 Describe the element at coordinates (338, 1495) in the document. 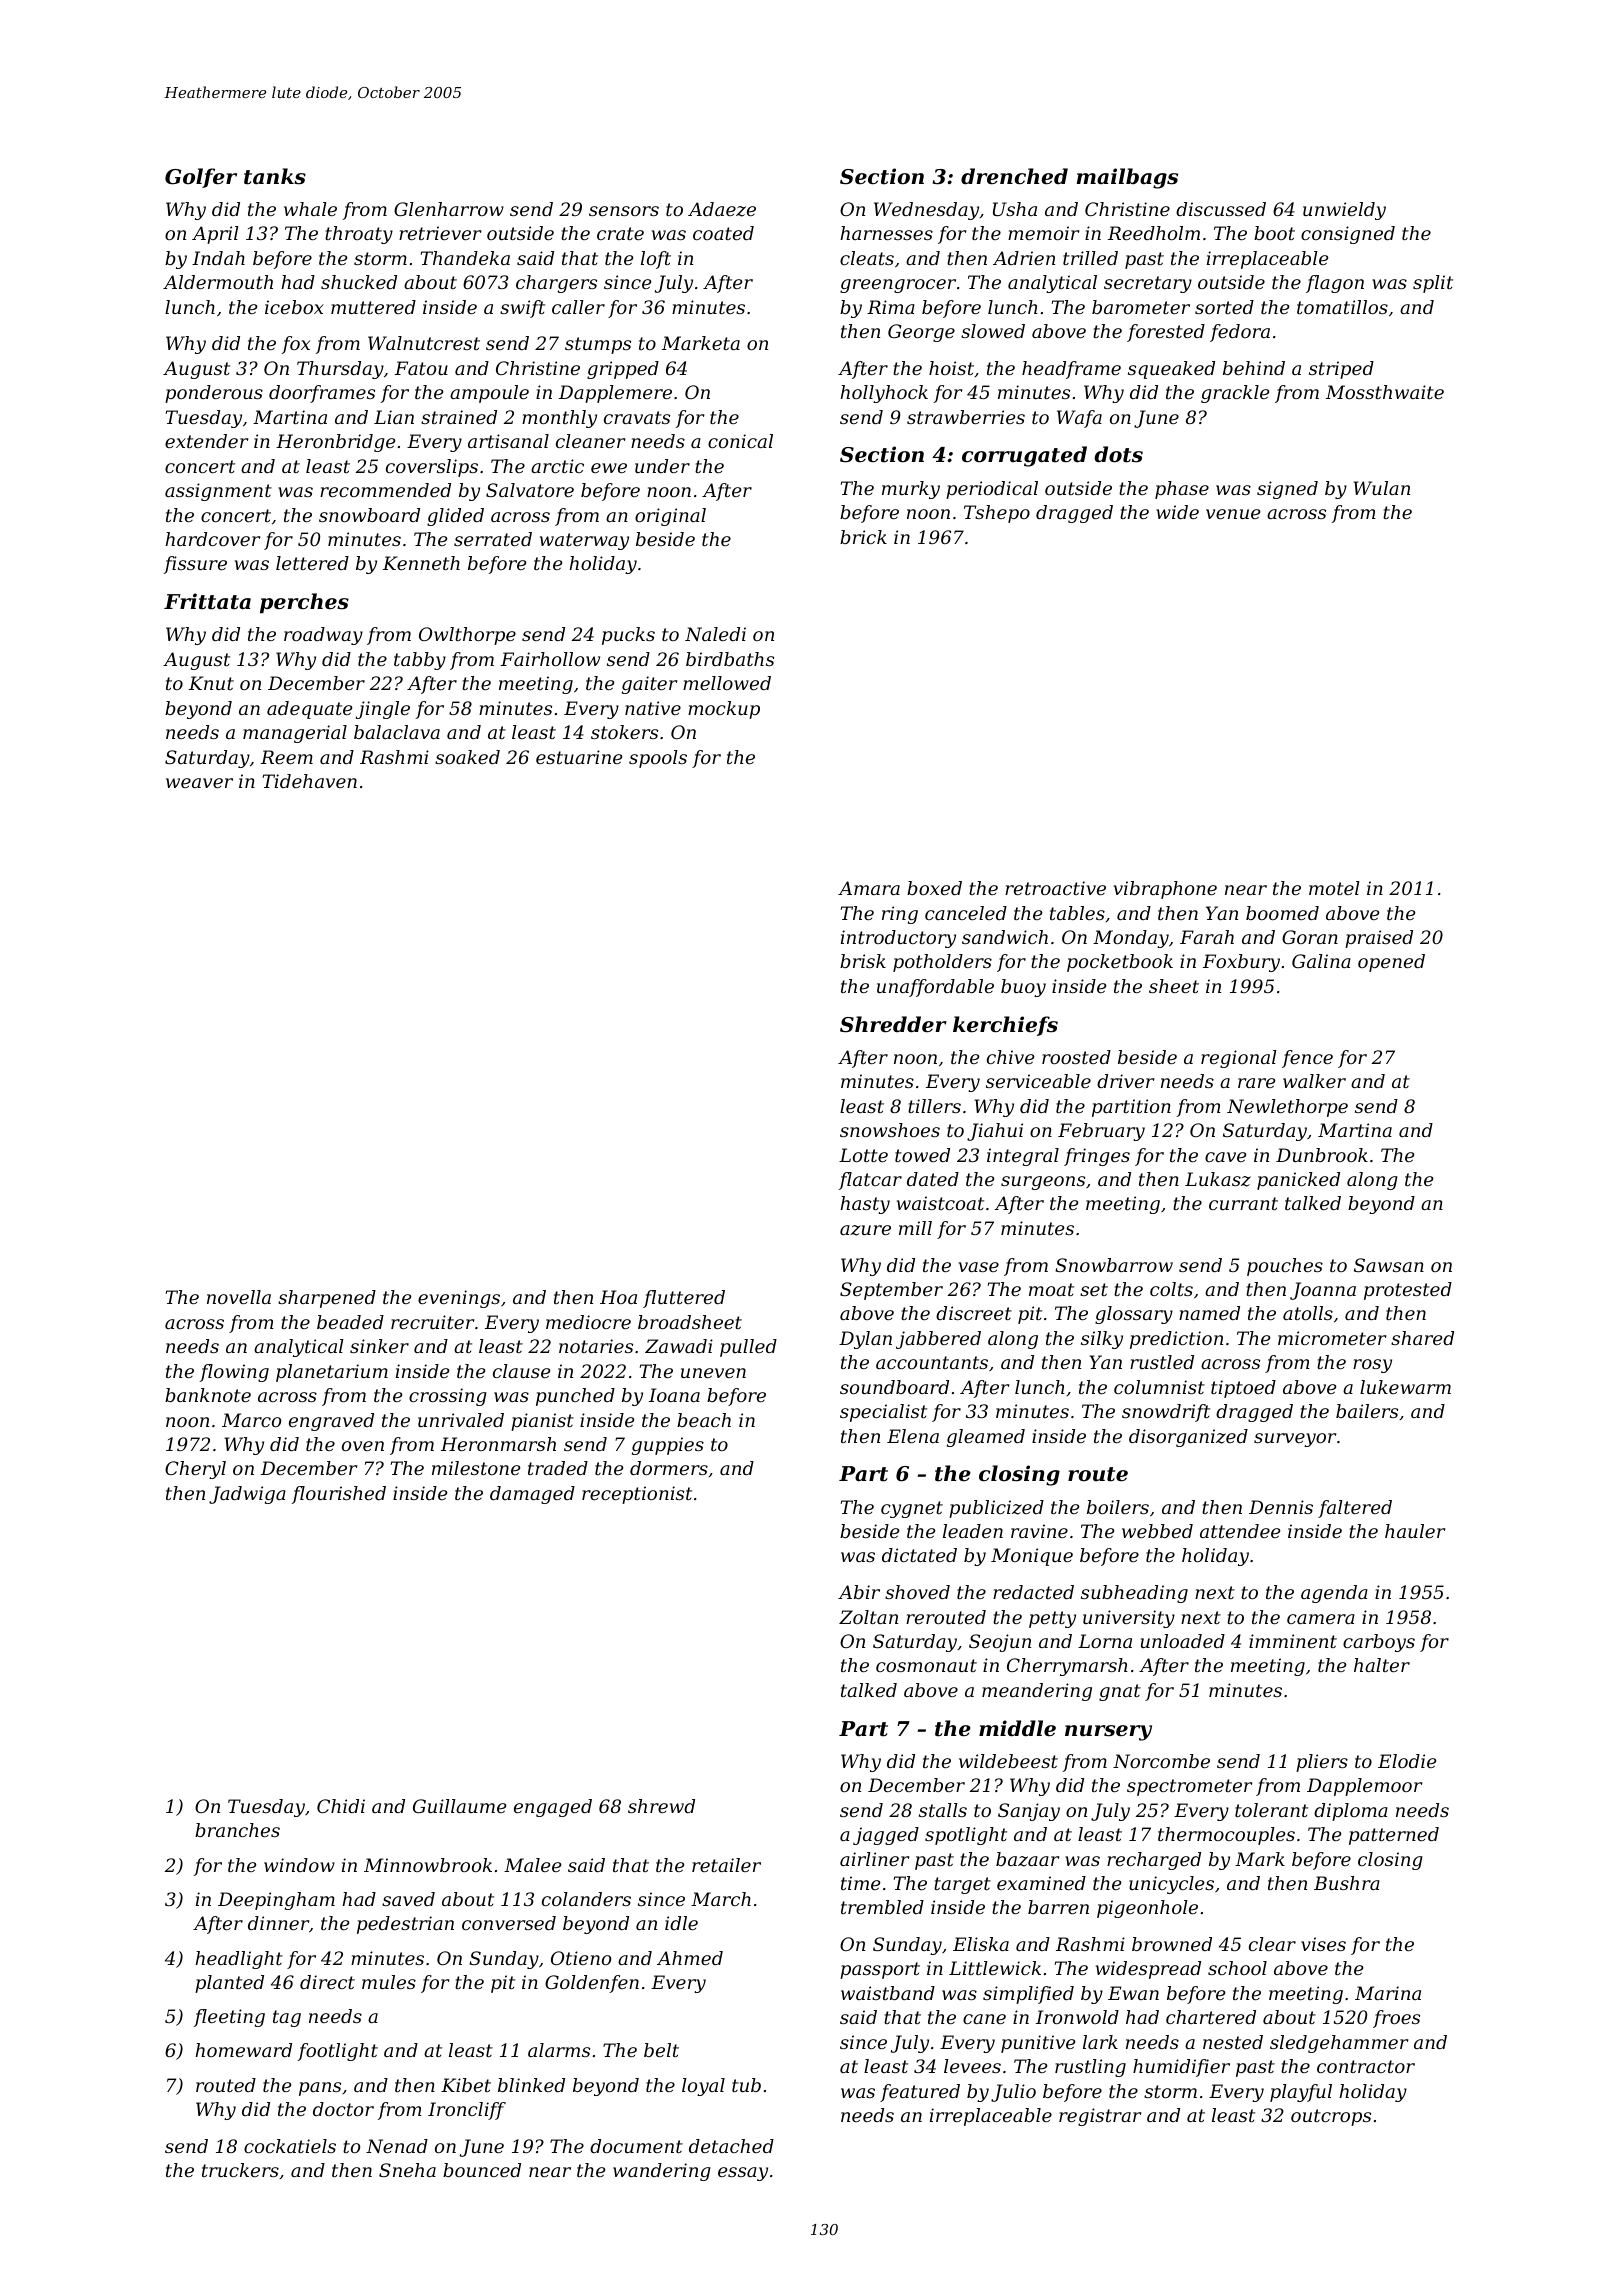

I see `flourished` at that location.
